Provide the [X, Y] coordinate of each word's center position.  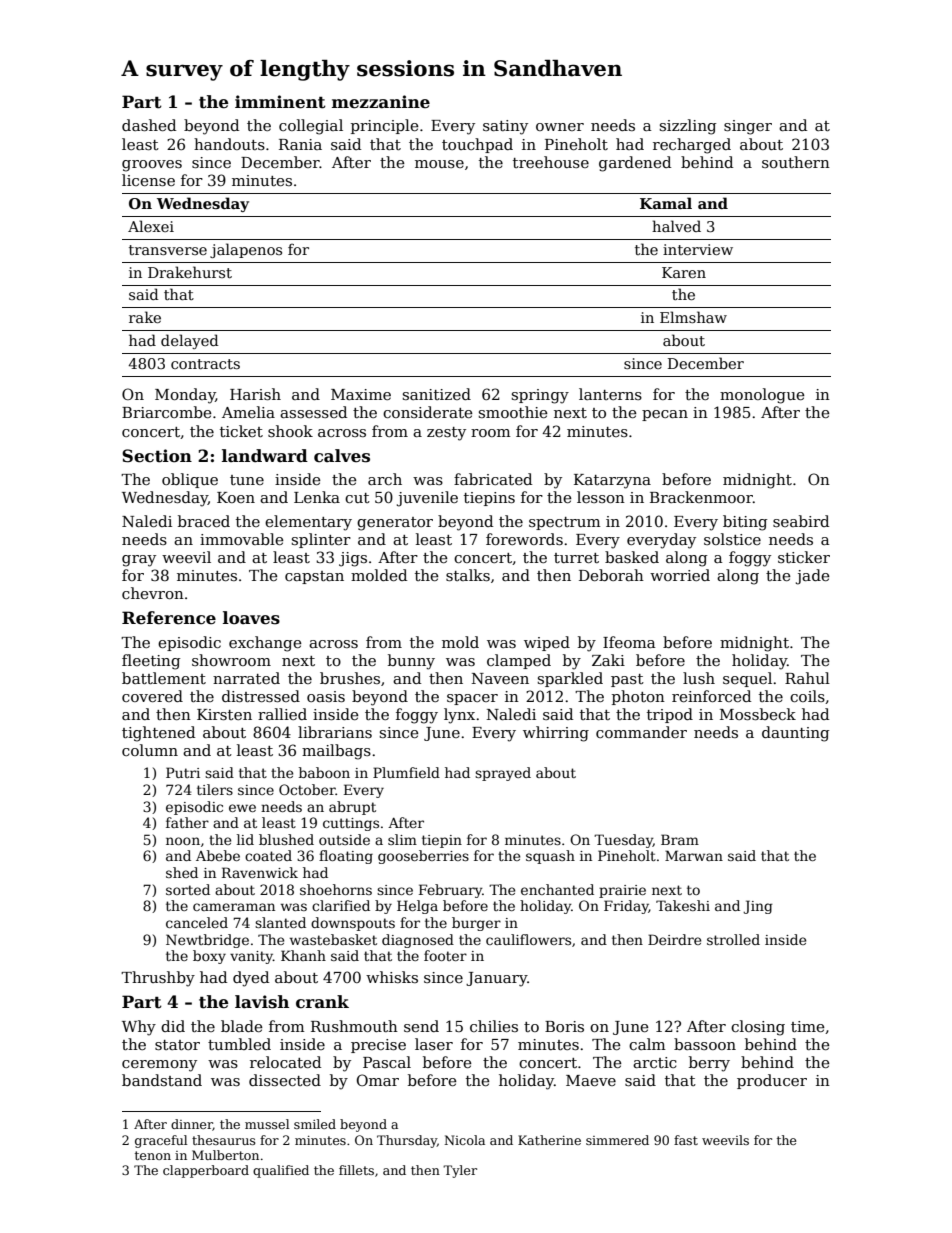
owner [560, 127]
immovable [242, 539]
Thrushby [158, 979]
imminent [280, 102]
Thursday [407, 1141]
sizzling [688, 127]
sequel [747, 679]
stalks [468, 575]
